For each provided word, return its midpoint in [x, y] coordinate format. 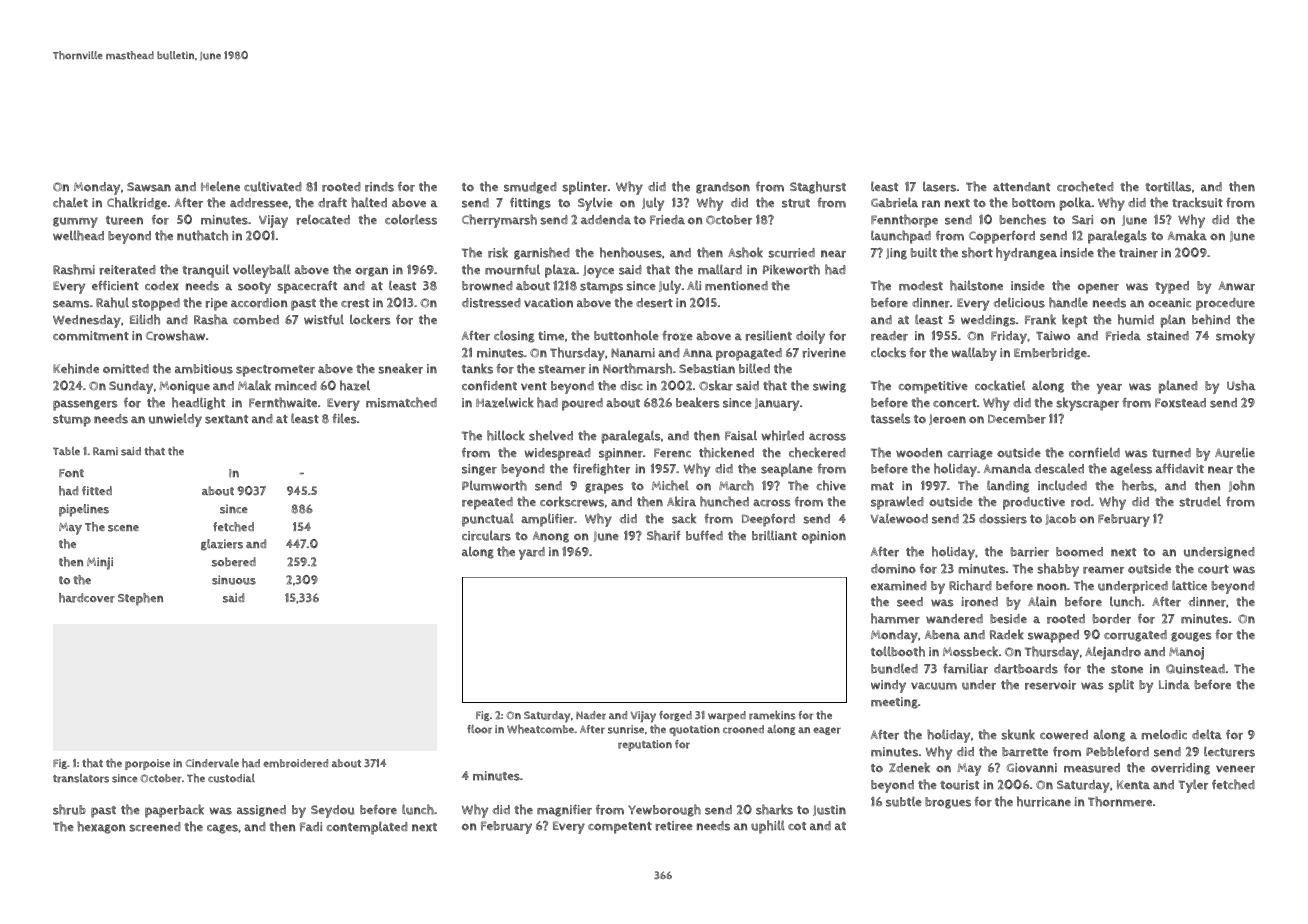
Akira [681, 501]
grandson [723, 188]
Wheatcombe [540, 729]
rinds [379, 187]
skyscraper [1087, 404]
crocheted [1085, 186]
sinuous [234, 580]
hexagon [101, 827]
